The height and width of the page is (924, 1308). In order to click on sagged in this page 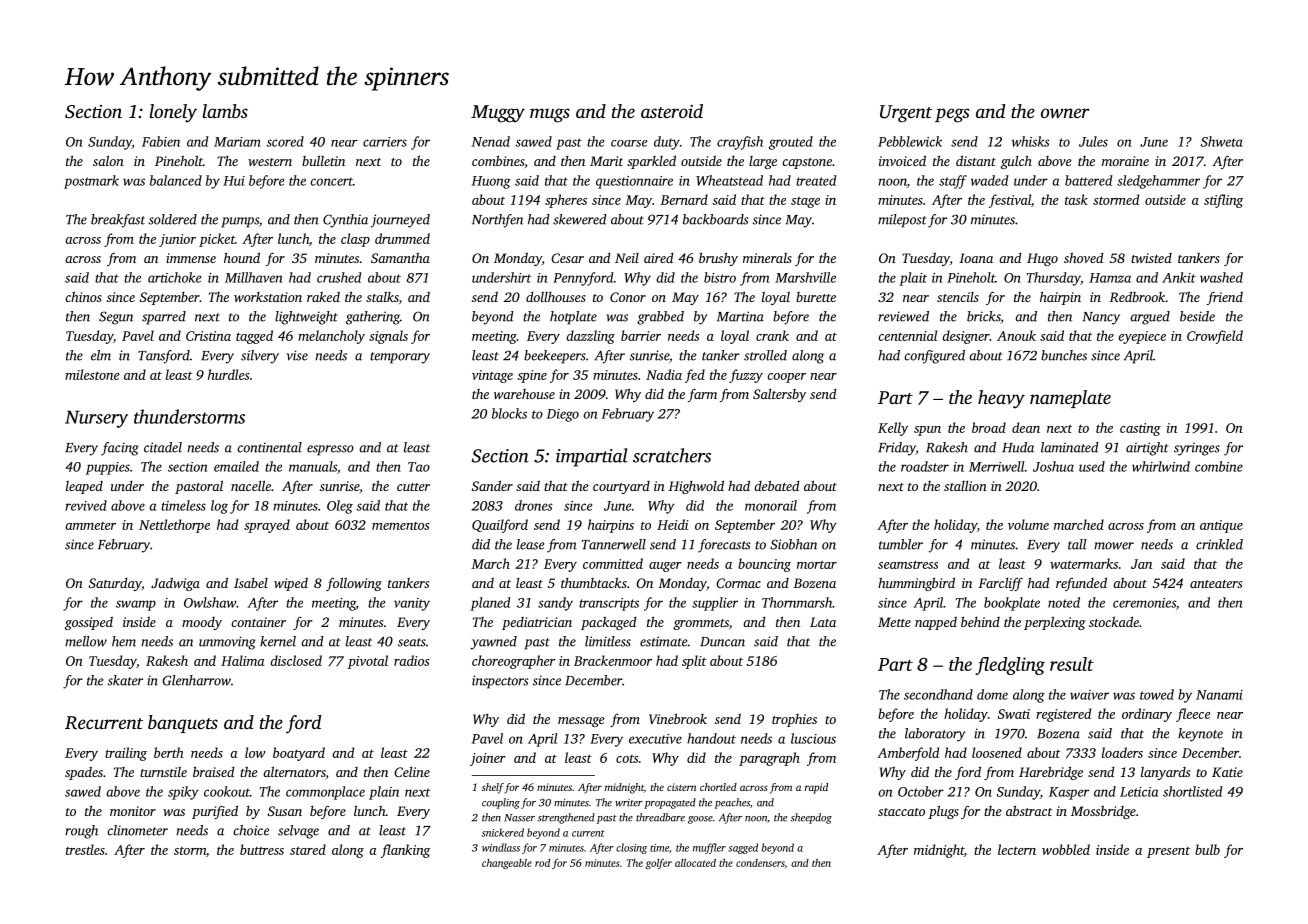, I will do `click(743, 848)`.
